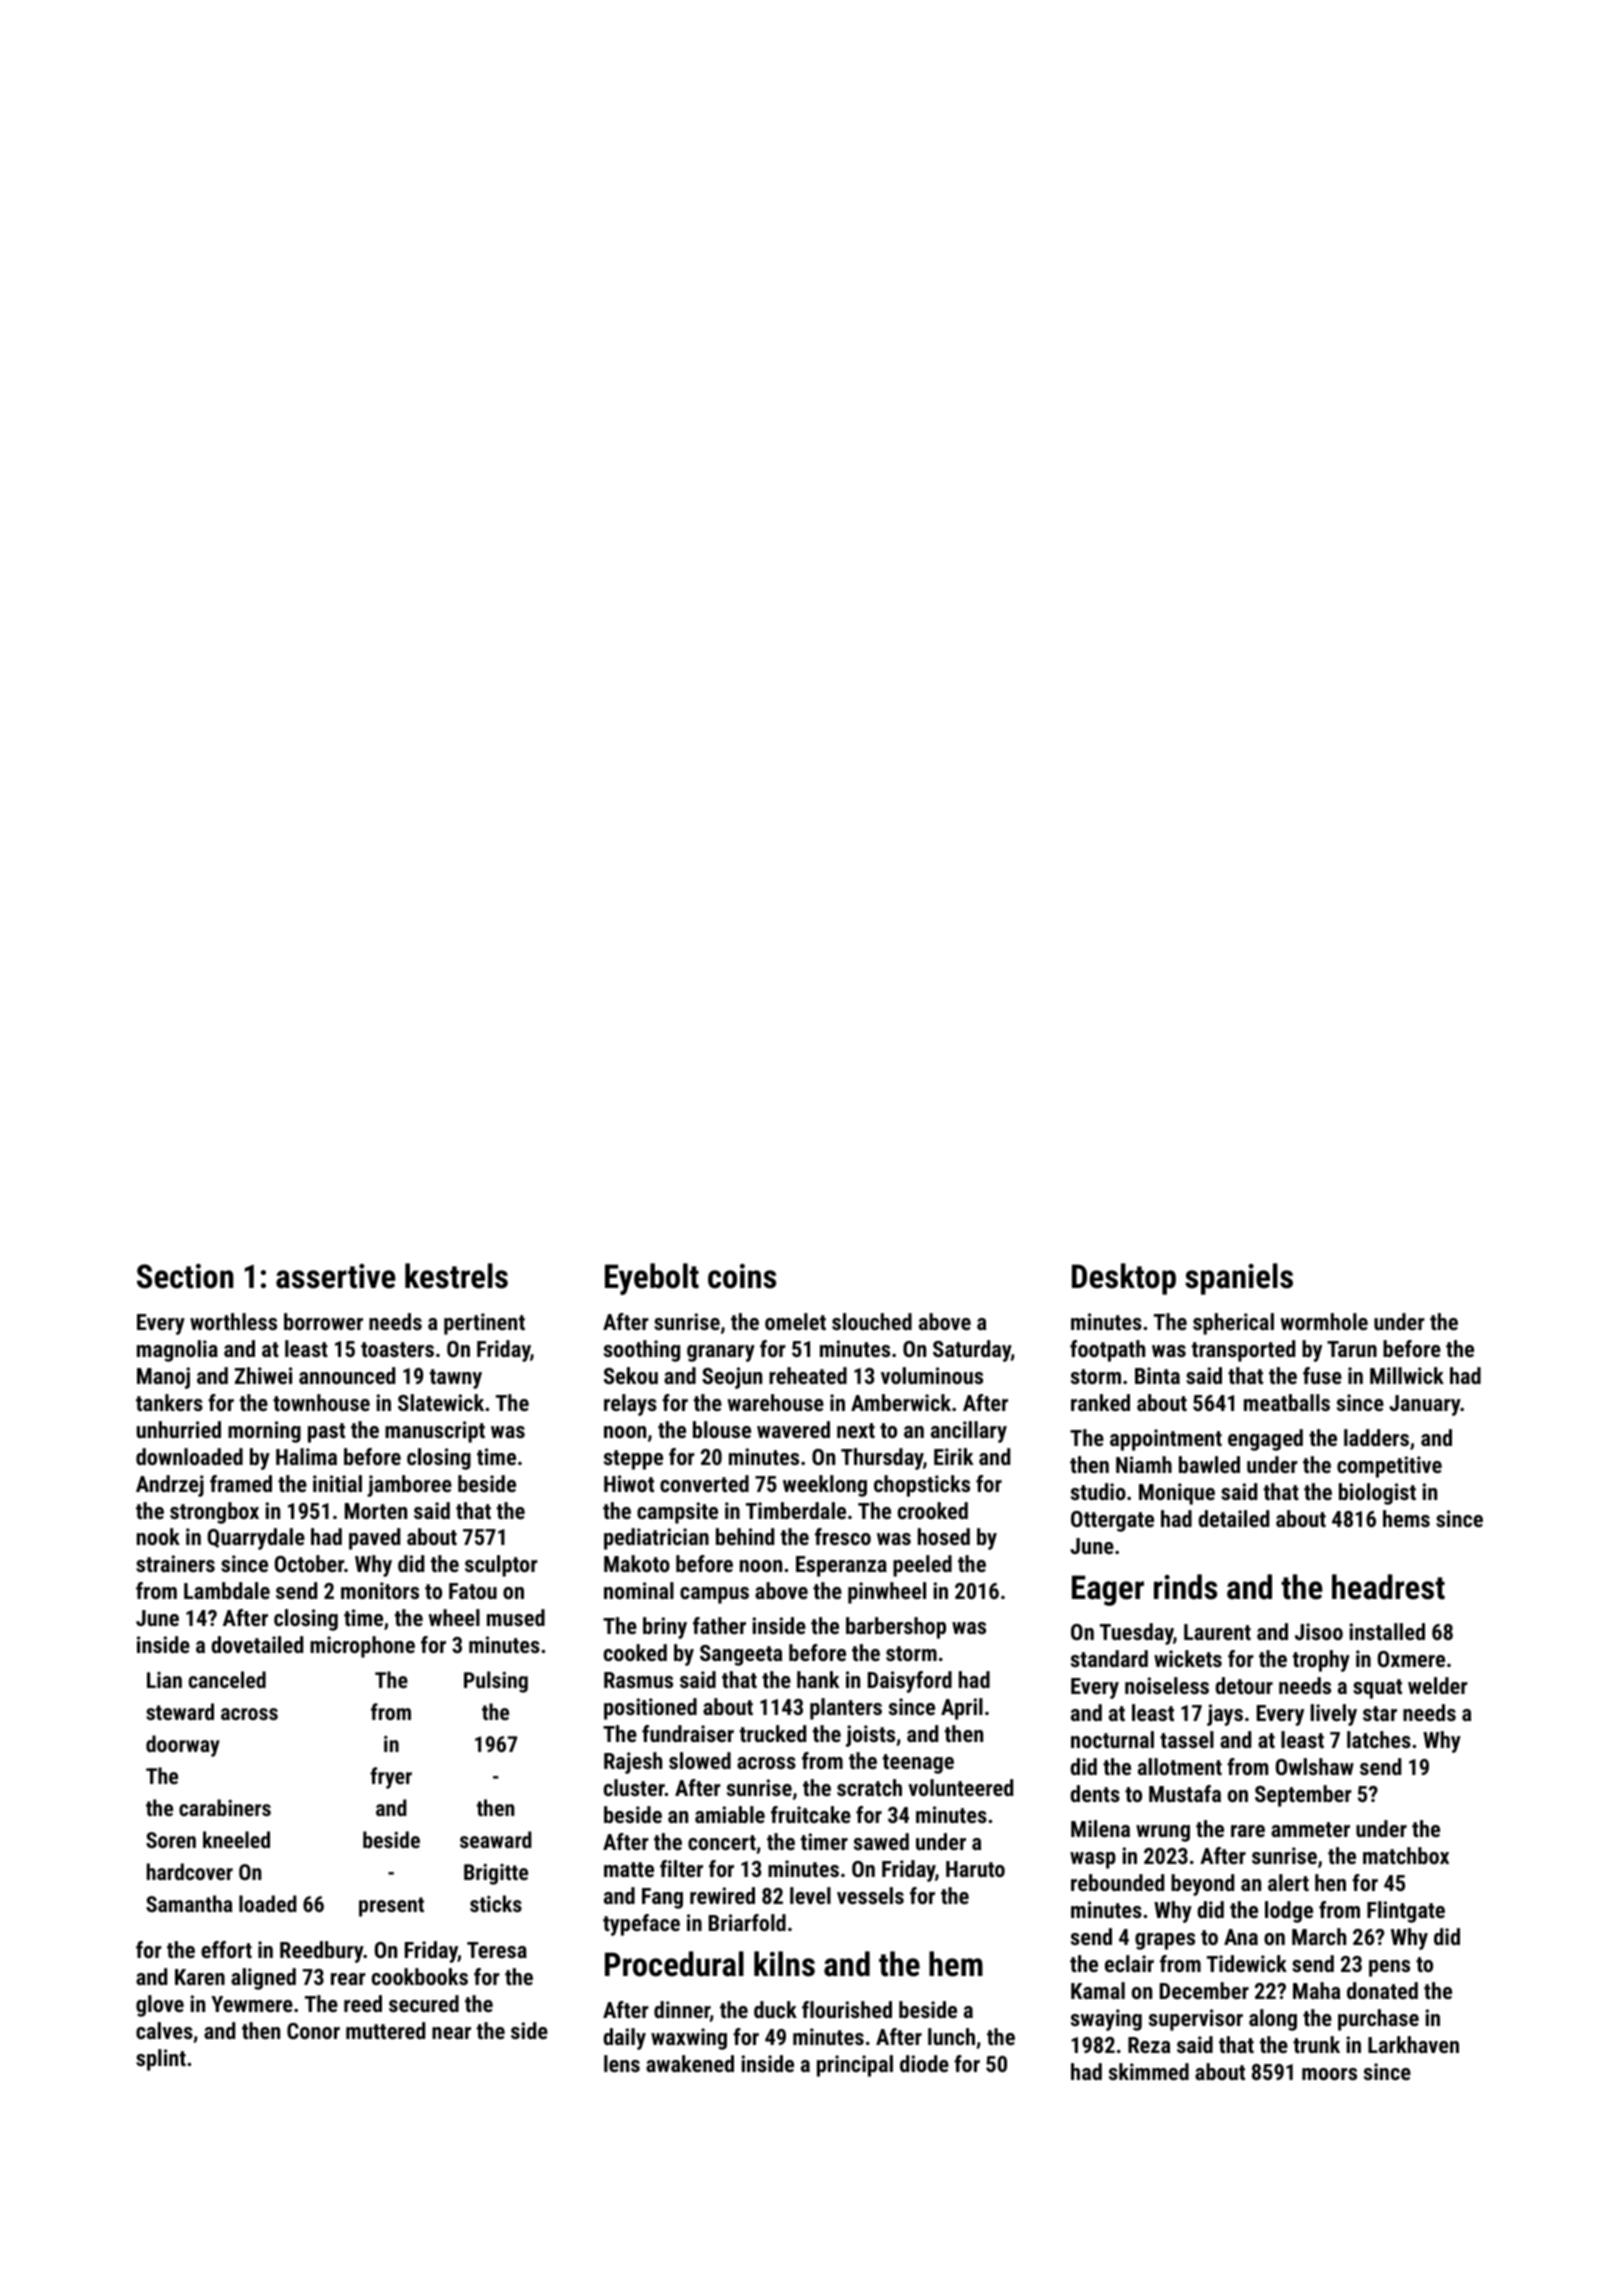  I want to click on kestrels, so click(456, 1276).
